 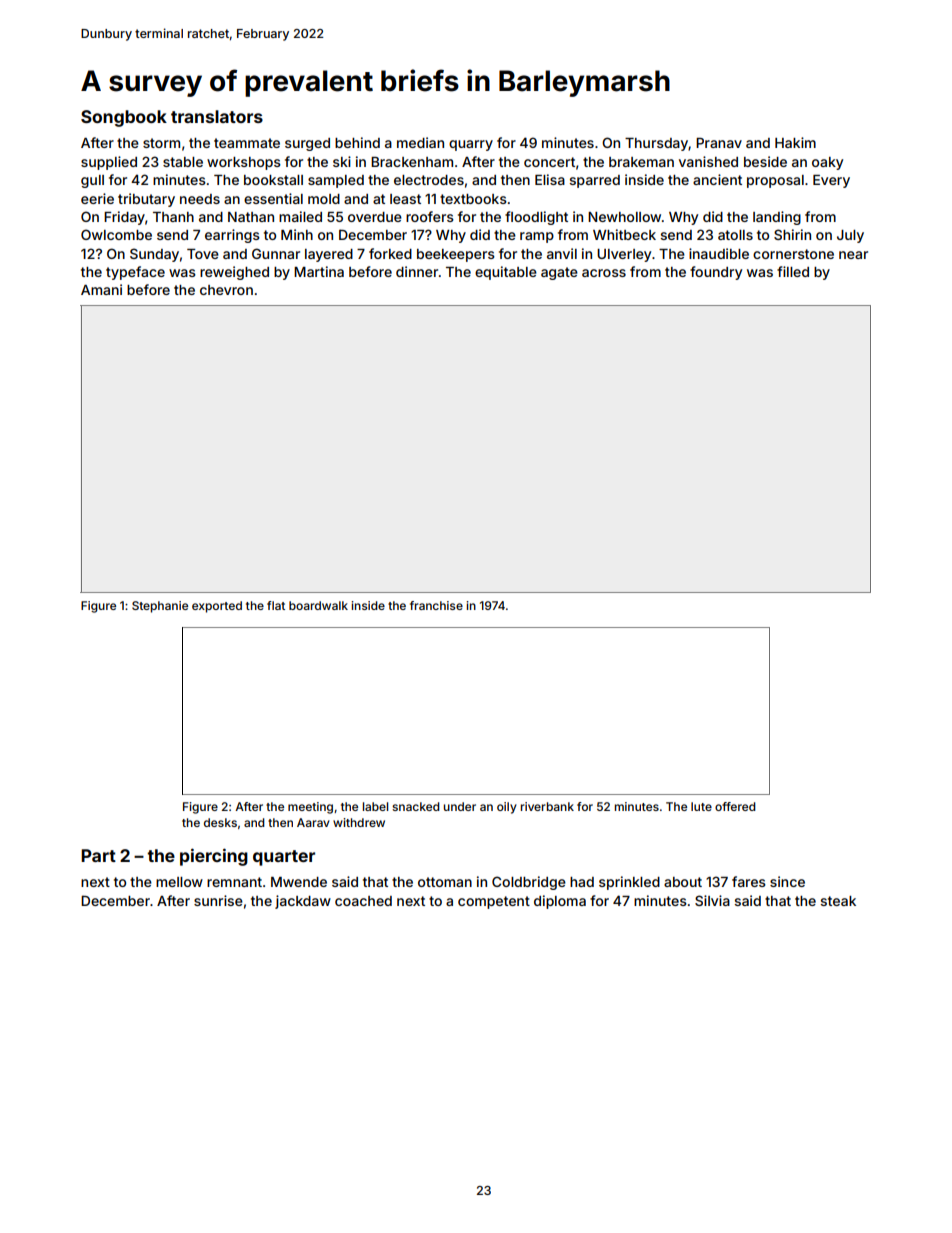 What do you see at coordinates (318, 605) in the screenshot?
I see `boardwalk` at bounding box center [318, 605].
